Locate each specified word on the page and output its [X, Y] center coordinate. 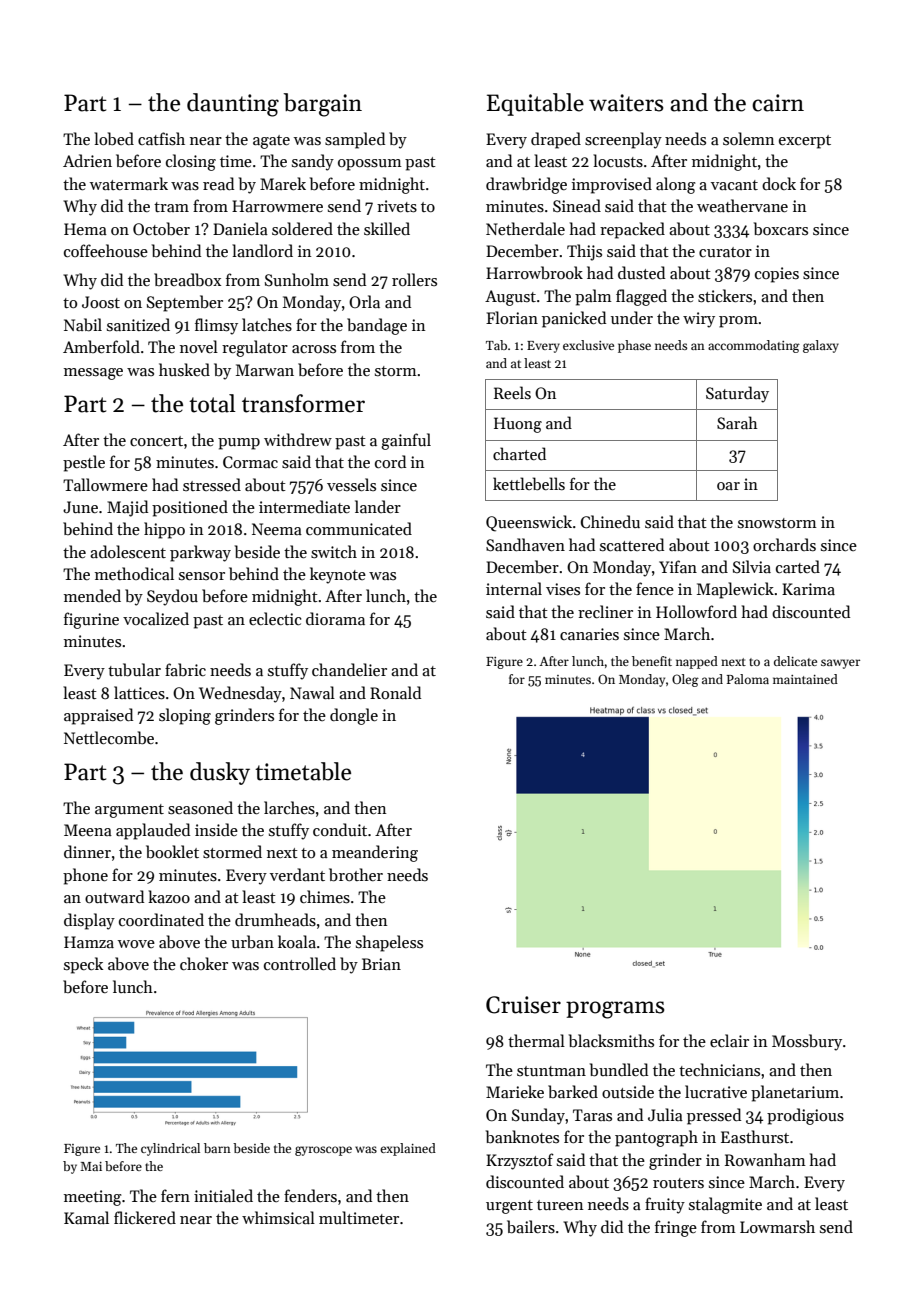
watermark [129, 183]
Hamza [89, 942]
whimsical [278, 1218]
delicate [795, 661]
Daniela [240, 228]
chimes [325, 897]
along [676, 185]
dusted [641, 273]
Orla [364, 301]
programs [615, 1010]
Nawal [312, 692]
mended [92, 595]
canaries [589, 634]
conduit [340, 829]
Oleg [685, 680]
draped [556, 140]
